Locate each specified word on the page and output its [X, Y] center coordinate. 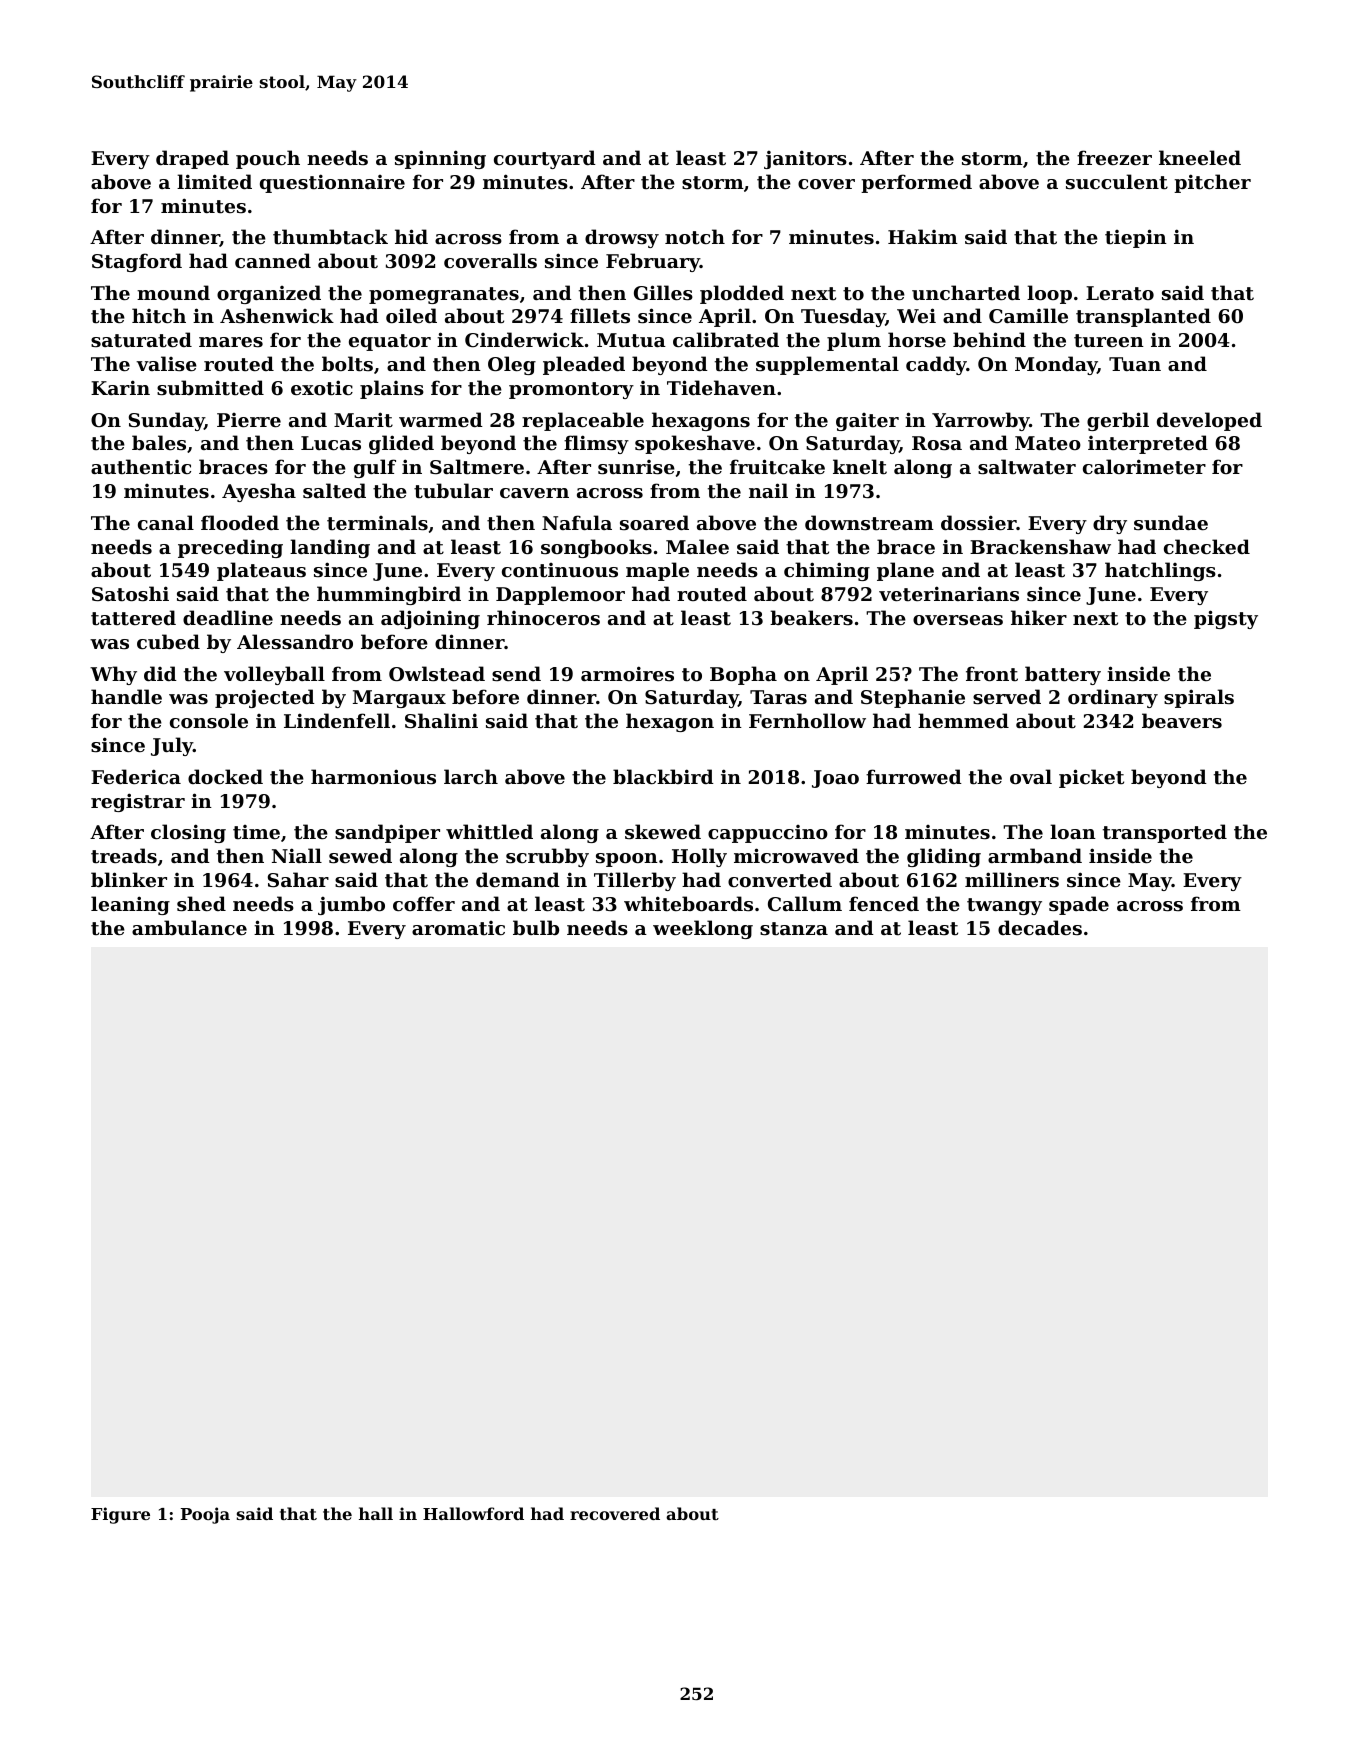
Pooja [205, 1515]
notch [695, 237]
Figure [120, 1515]
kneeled [1200, 157]
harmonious [373, 777]
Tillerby [635, 881]
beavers [1182, 720]
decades [1040, 927]
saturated [141, 340]
